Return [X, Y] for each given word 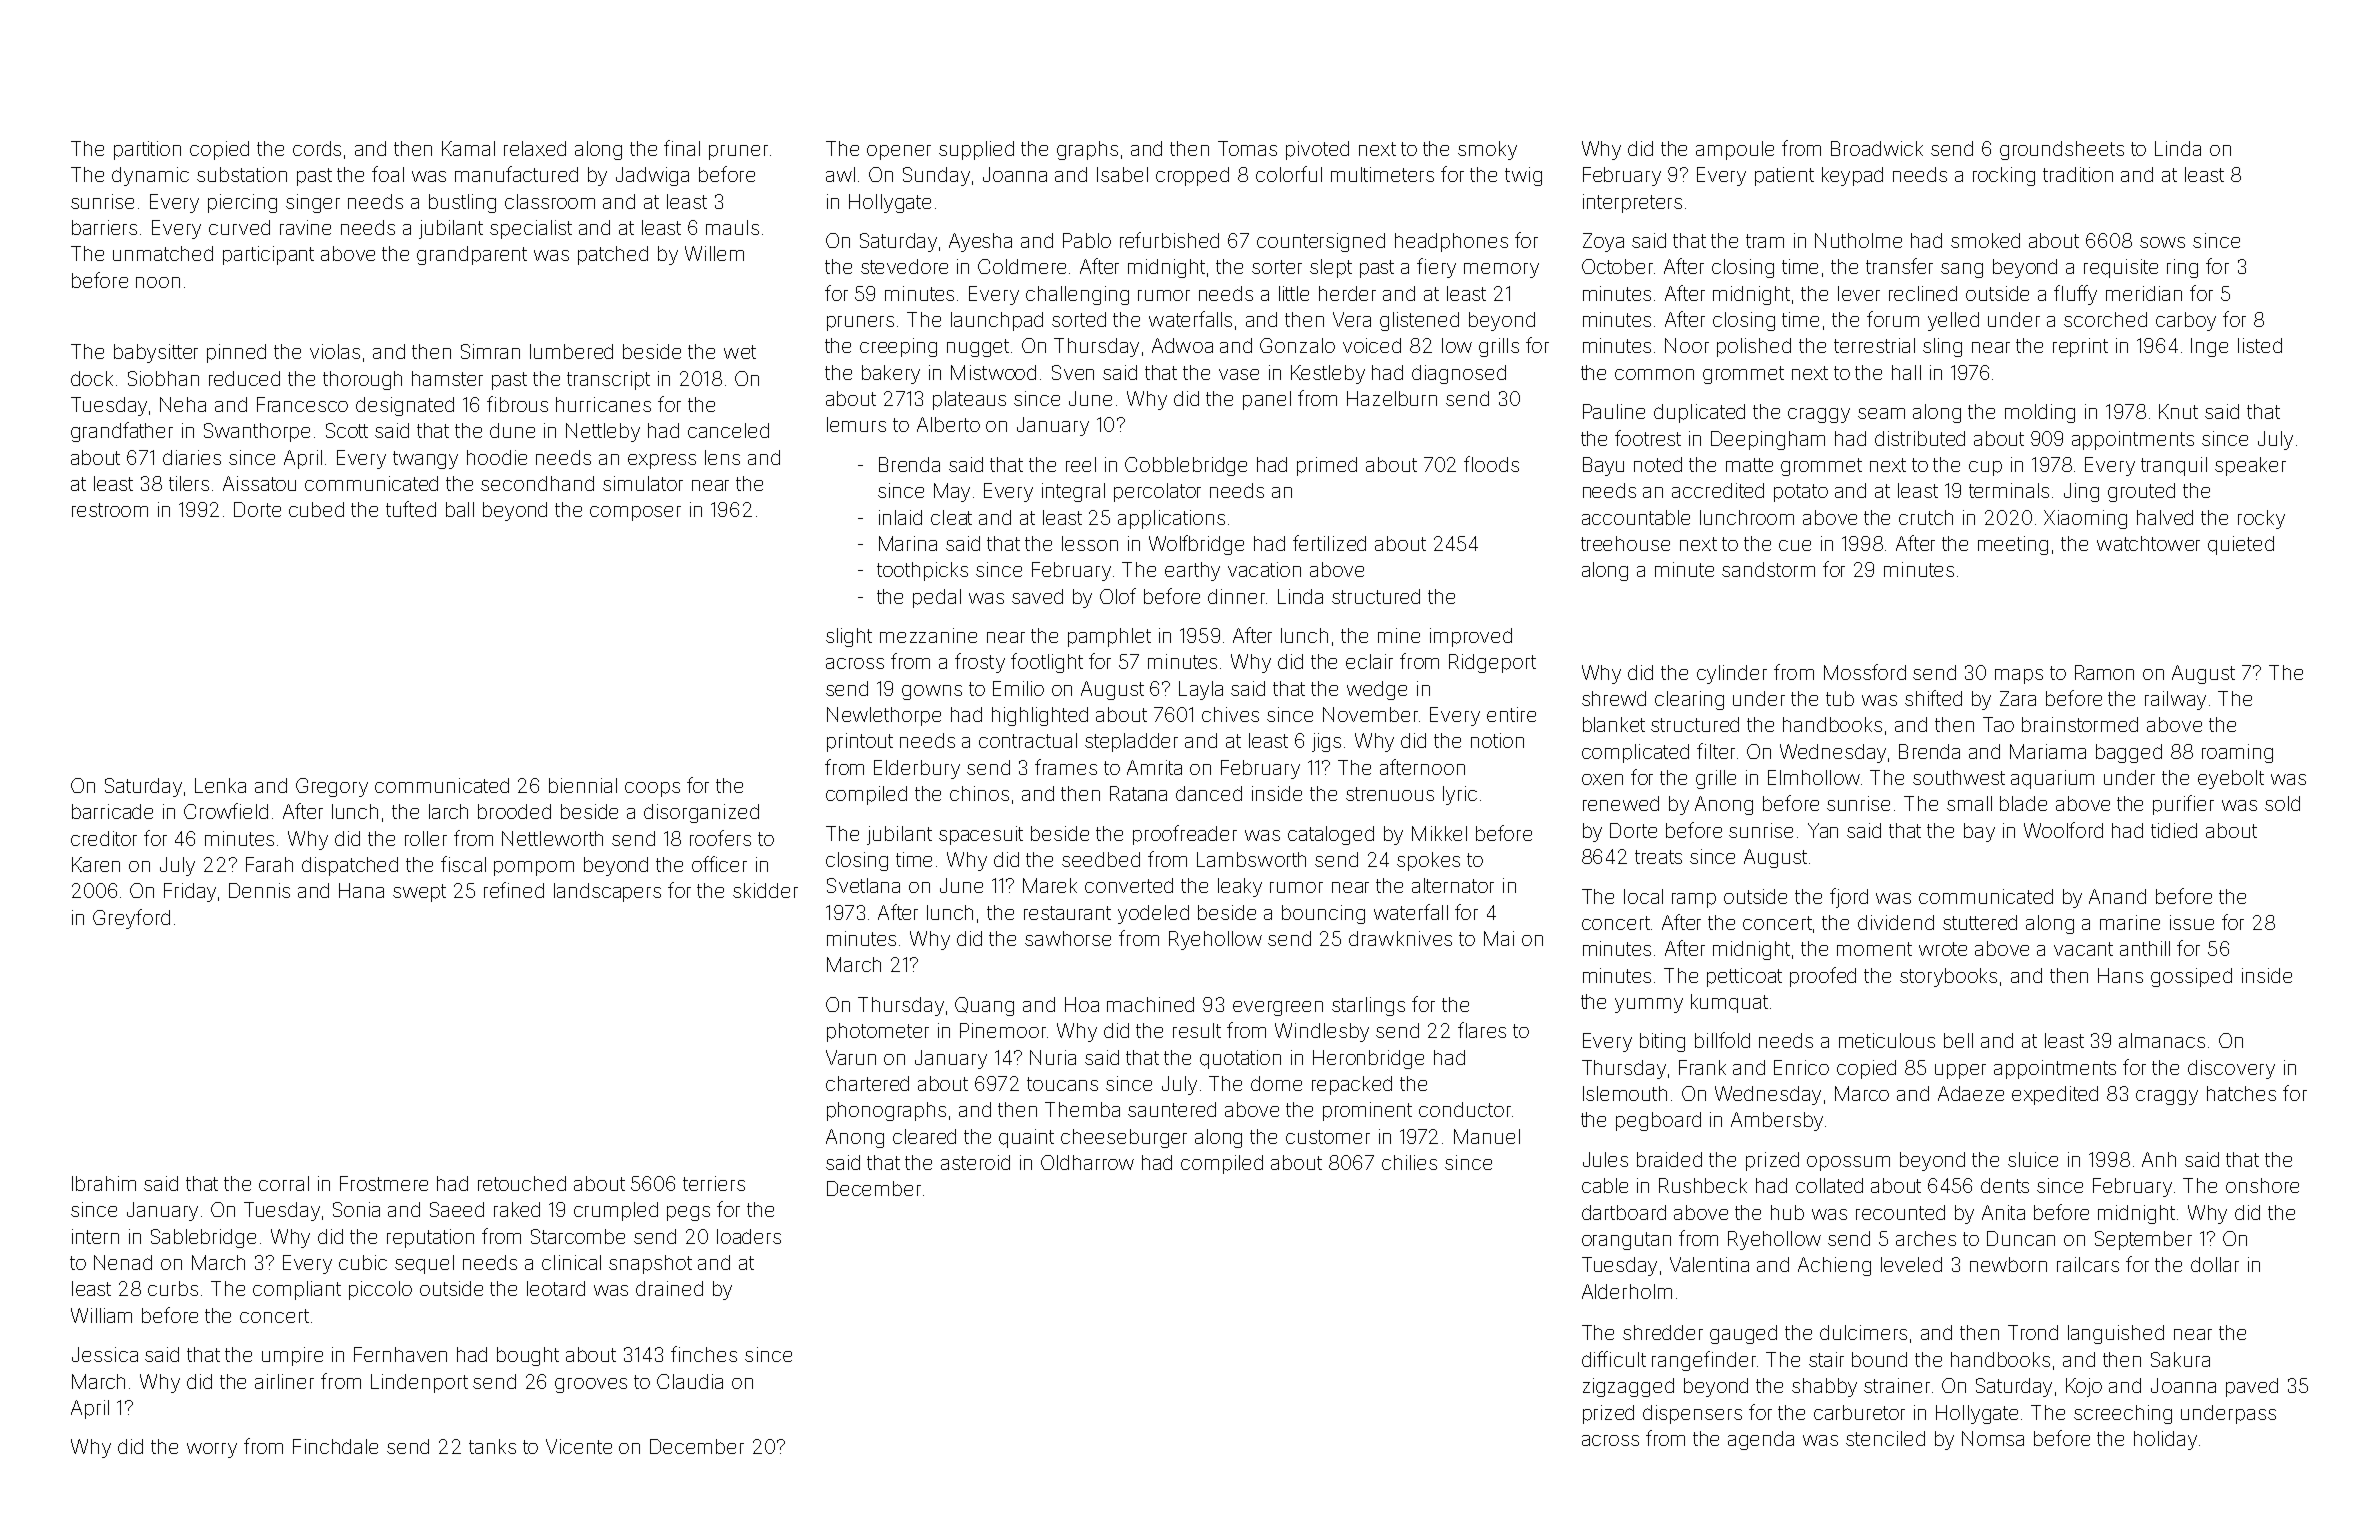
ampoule [1735, 150]
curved [239, 227]
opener [899, 152]
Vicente [579, 1446]
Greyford [131, 919]
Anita [2003, 1212]
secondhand [537, 483]
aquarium [2052, 779]
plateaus [969, 400]
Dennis [259, 890]
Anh [2159, 1159]
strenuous [1390, 794]
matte [1749, 465]
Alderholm [1627, 1291]
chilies [1409, 1162]
